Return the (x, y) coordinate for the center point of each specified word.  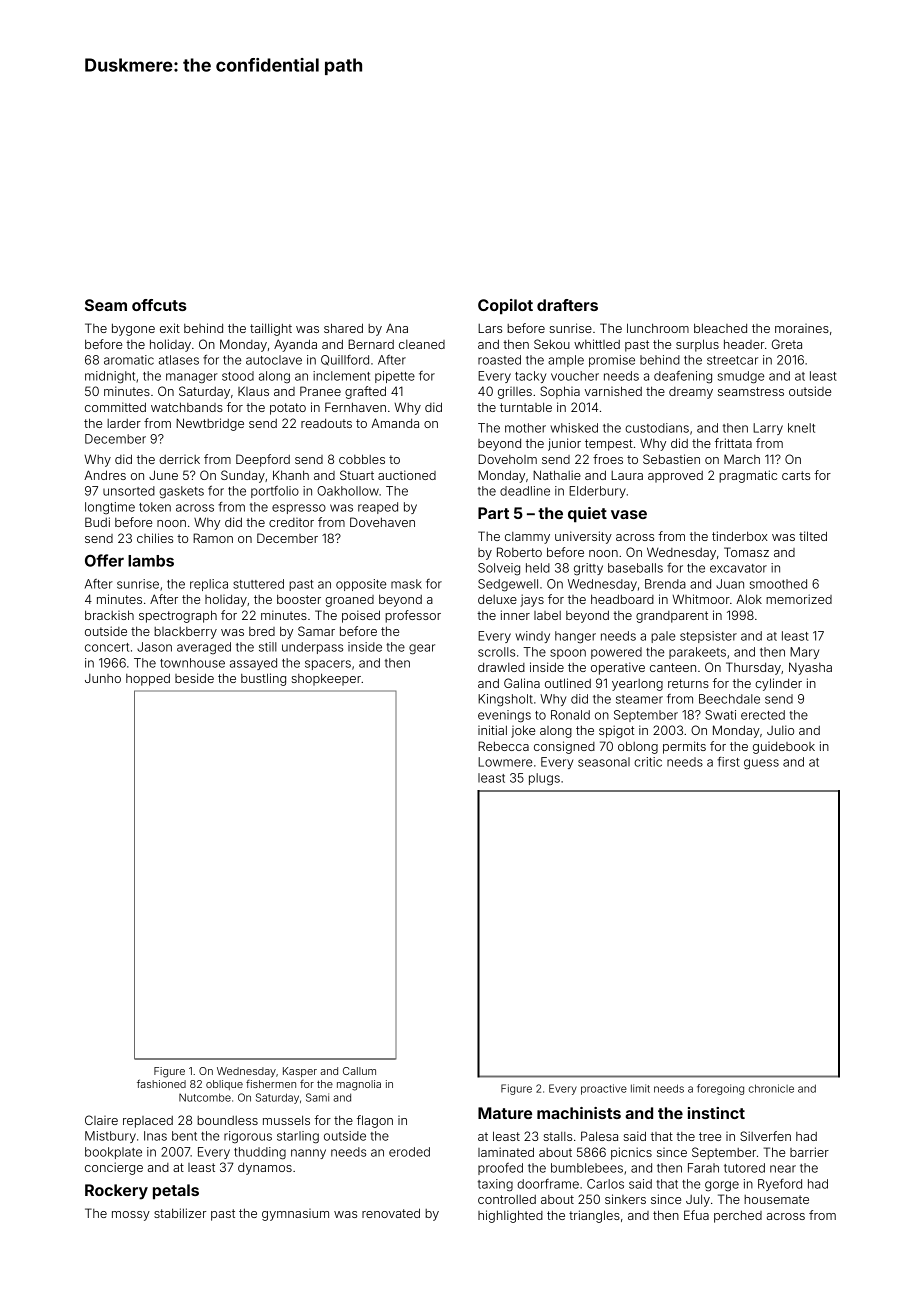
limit (640, 1088)
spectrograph (178, 616)
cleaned (422, 344)
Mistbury (110, 1137)
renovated (391, 1213)
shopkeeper (326, 679)
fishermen (271, 1084)
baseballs (635, 568)
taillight (271, 329)
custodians (657, 428)
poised (361, 616)
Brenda (665, 584)
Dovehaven (382, 522)
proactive (604, 1089)
